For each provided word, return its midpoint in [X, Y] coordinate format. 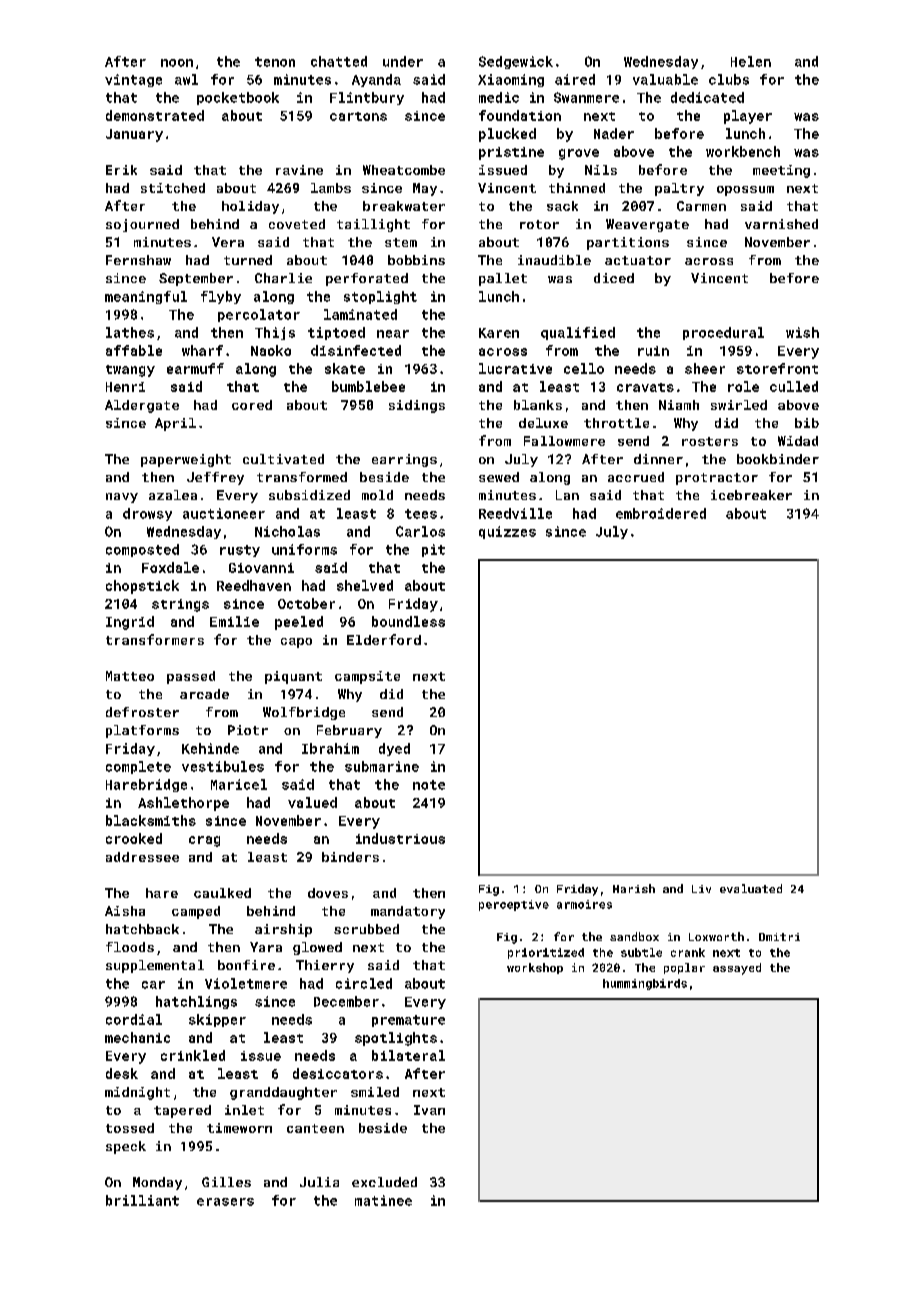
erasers [225, 1202]
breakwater [404, 206]
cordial [134, 1019]
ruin [653, 351]
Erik [121, 170]
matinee [383, 1200]
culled [794, 386]
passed [191, 677]
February [349, 731]
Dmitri [779, 937]
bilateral [408, 1055]
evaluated [751, 888]
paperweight [186, 460]
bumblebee [368, 386]
